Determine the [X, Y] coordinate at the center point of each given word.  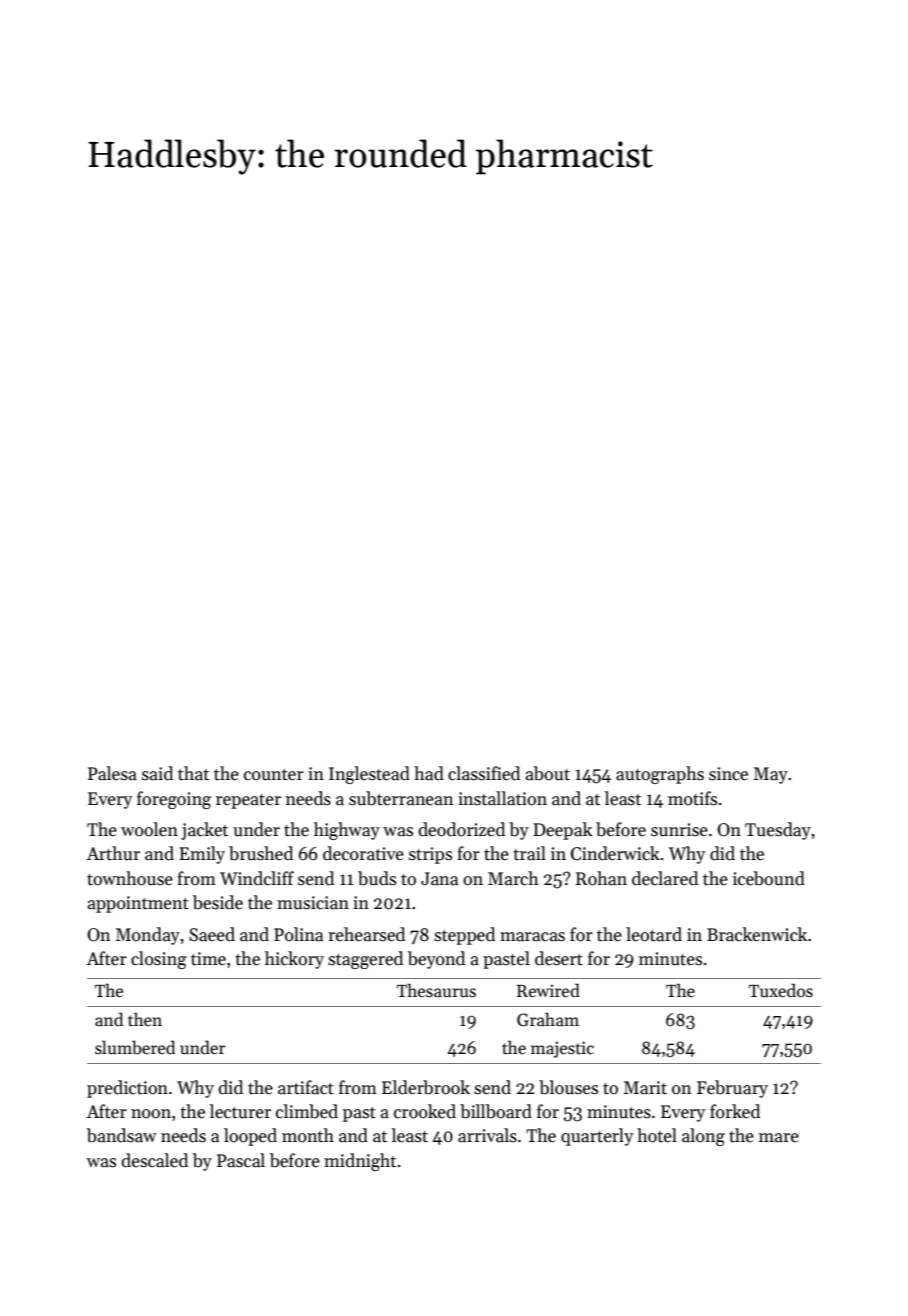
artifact [306, 1087]
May [771, 775]
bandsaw [122, 1135]
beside [218, 902]
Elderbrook [426, 1087]
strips [430, 855]
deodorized [461, 829]
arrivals [487, 1135]
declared [665, 878]
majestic [562, 1049]
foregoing [174, 800]
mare [779, 1138]
